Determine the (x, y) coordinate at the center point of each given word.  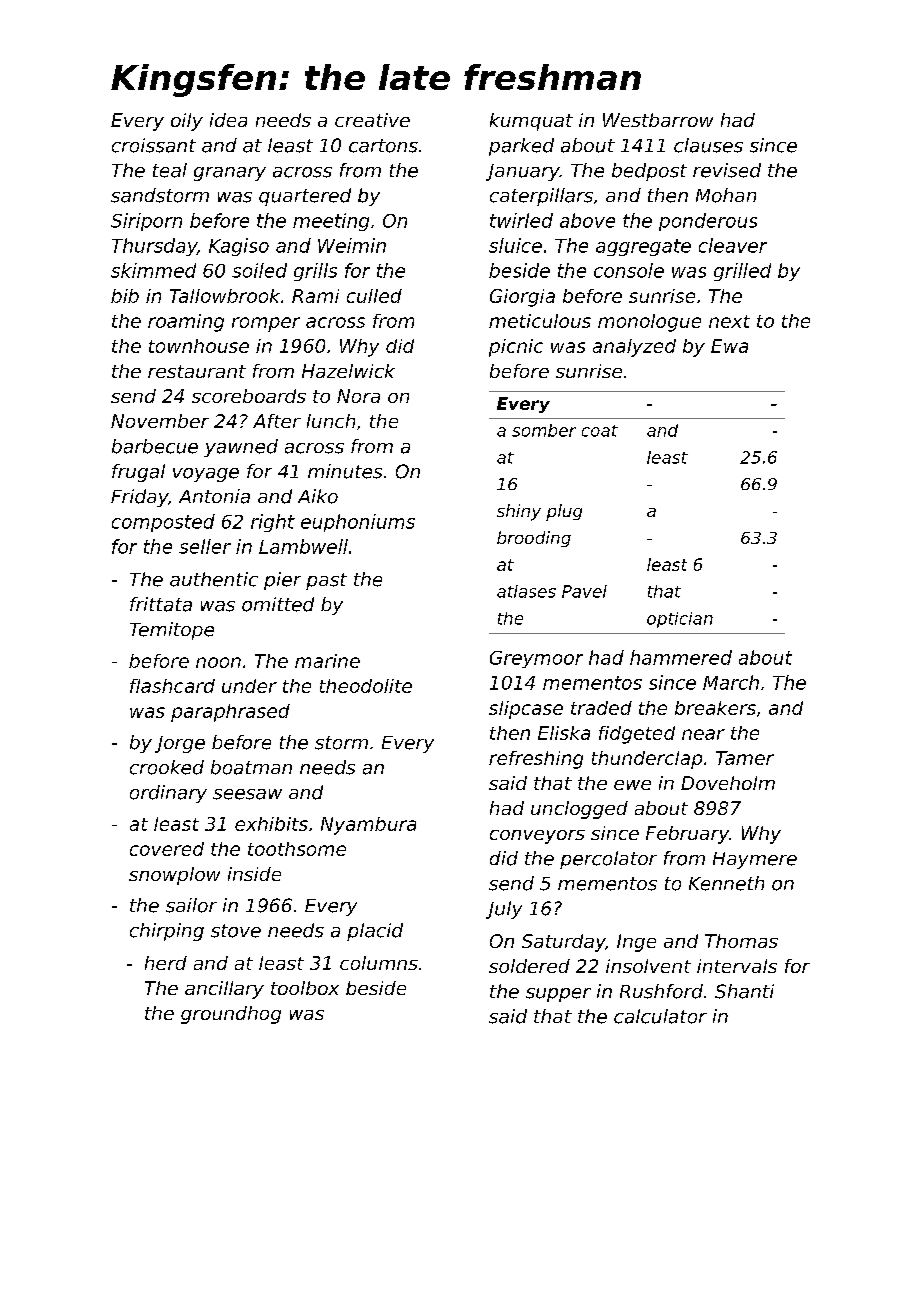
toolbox (305, 988)
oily (187, 122)
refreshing (536, 760)
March (731, 682)
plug (564, 512)
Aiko (318, 496)
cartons (383, 146)
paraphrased (230, 713)
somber (544, 430)
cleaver (733, 245)
